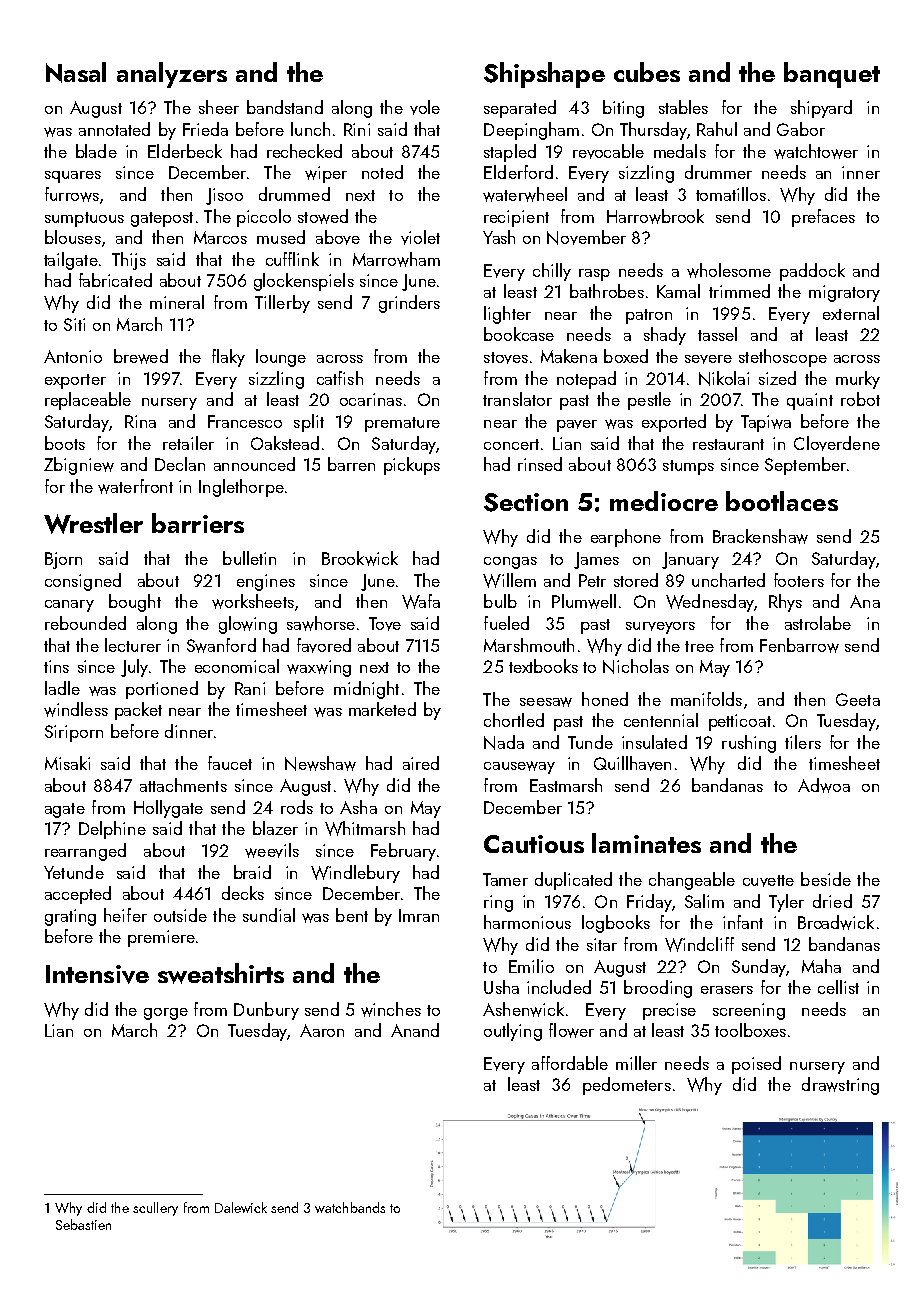 The width and height of the page is (924, 1308). What do you see at coordinates (412, 466) in the page?
I see `pickups` at bounding box center [412, 466].
